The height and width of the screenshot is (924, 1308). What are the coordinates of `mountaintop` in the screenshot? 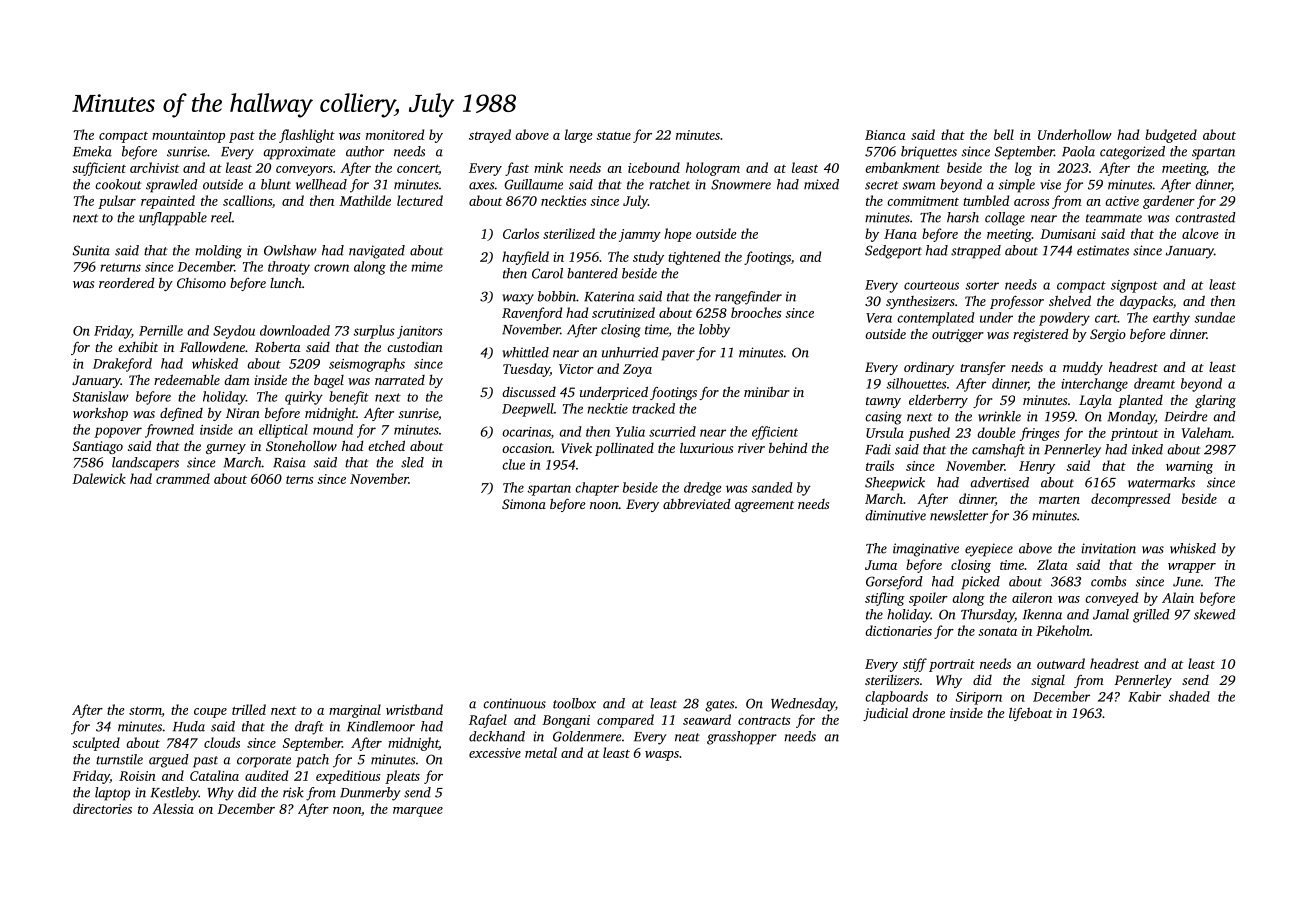 It's located at (188, 136).
